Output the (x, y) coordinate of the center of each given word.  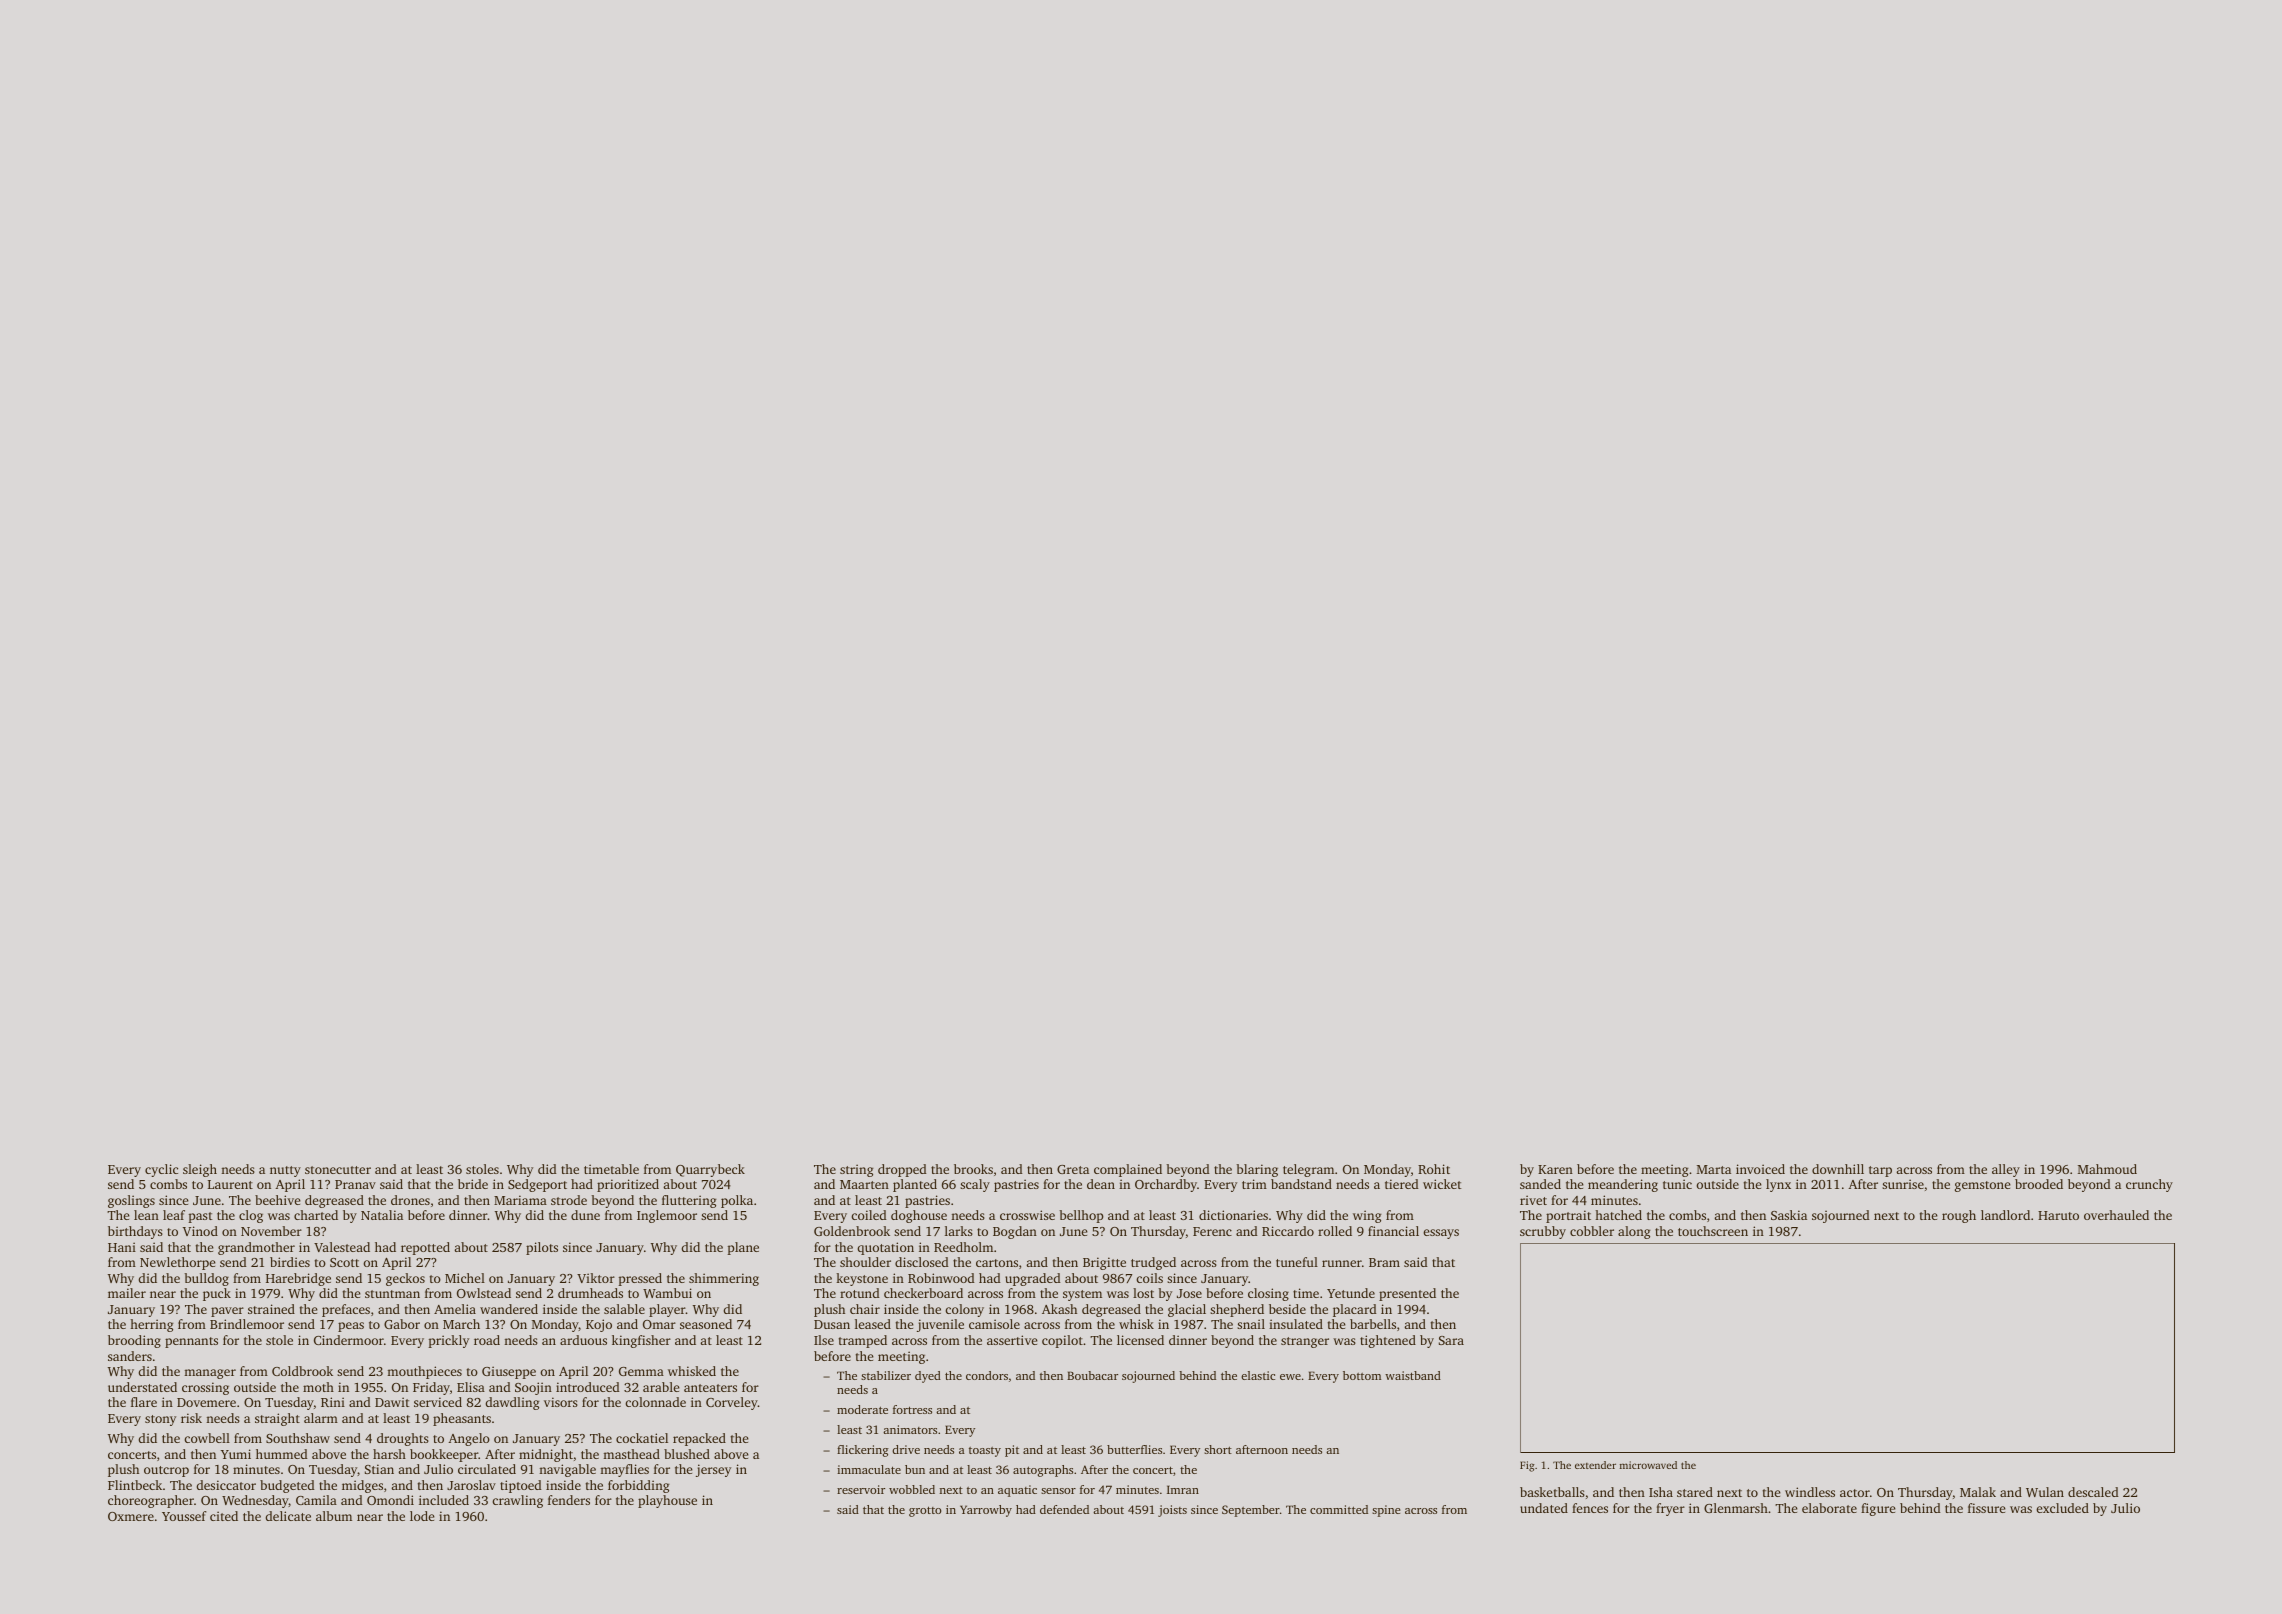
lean (146, 1215)
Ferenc (1212, 1231)
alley (2006, 1170)
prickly (448, 1341)
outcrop (166, 1471)
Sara (1451, 1340)
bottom (1362, 1375)
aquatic (1017, 1491)
